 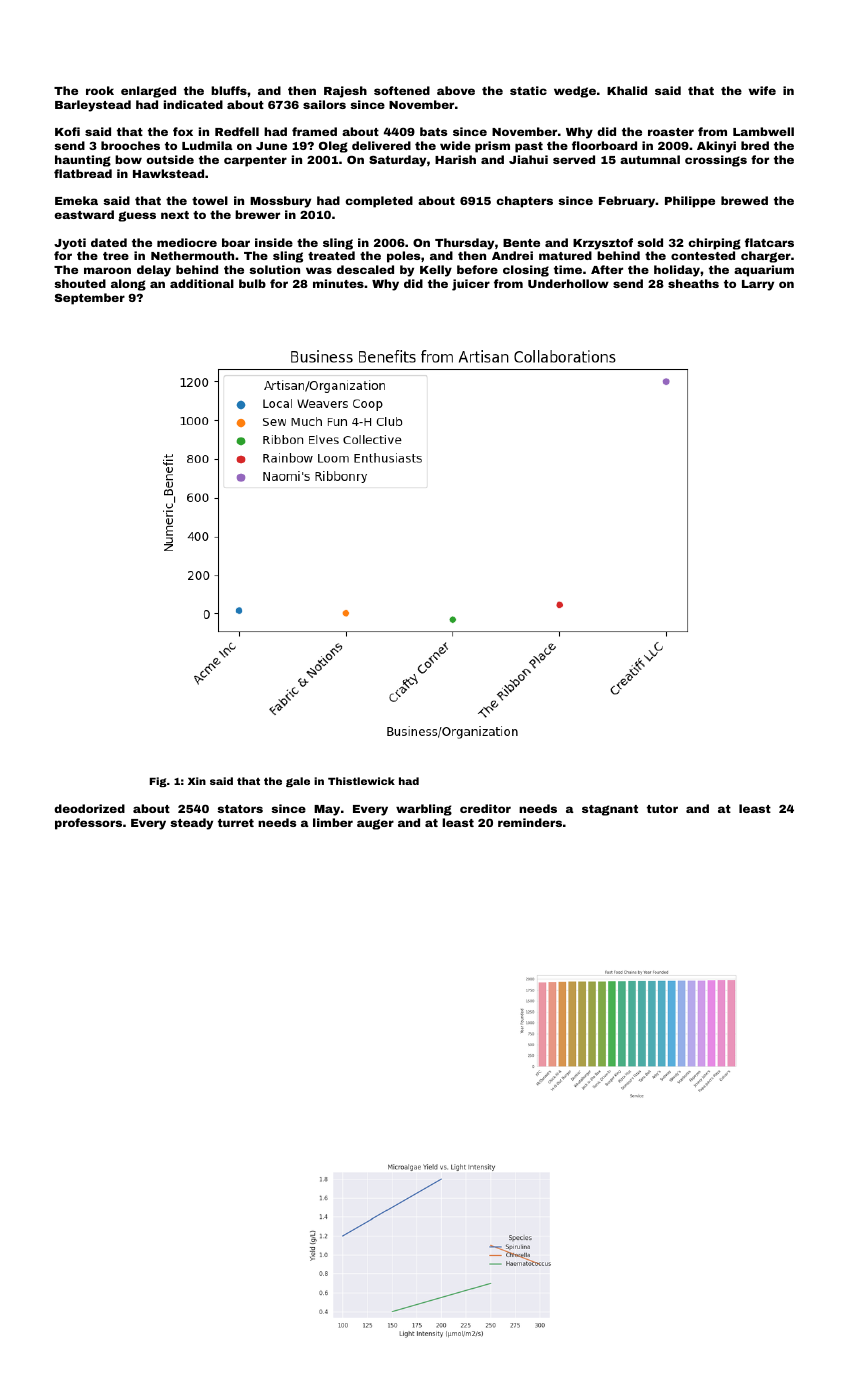 What do you see at coordinates (168, 173) in the screenshot?
I see `Hawkstead` at bounding box center [168, 173].
